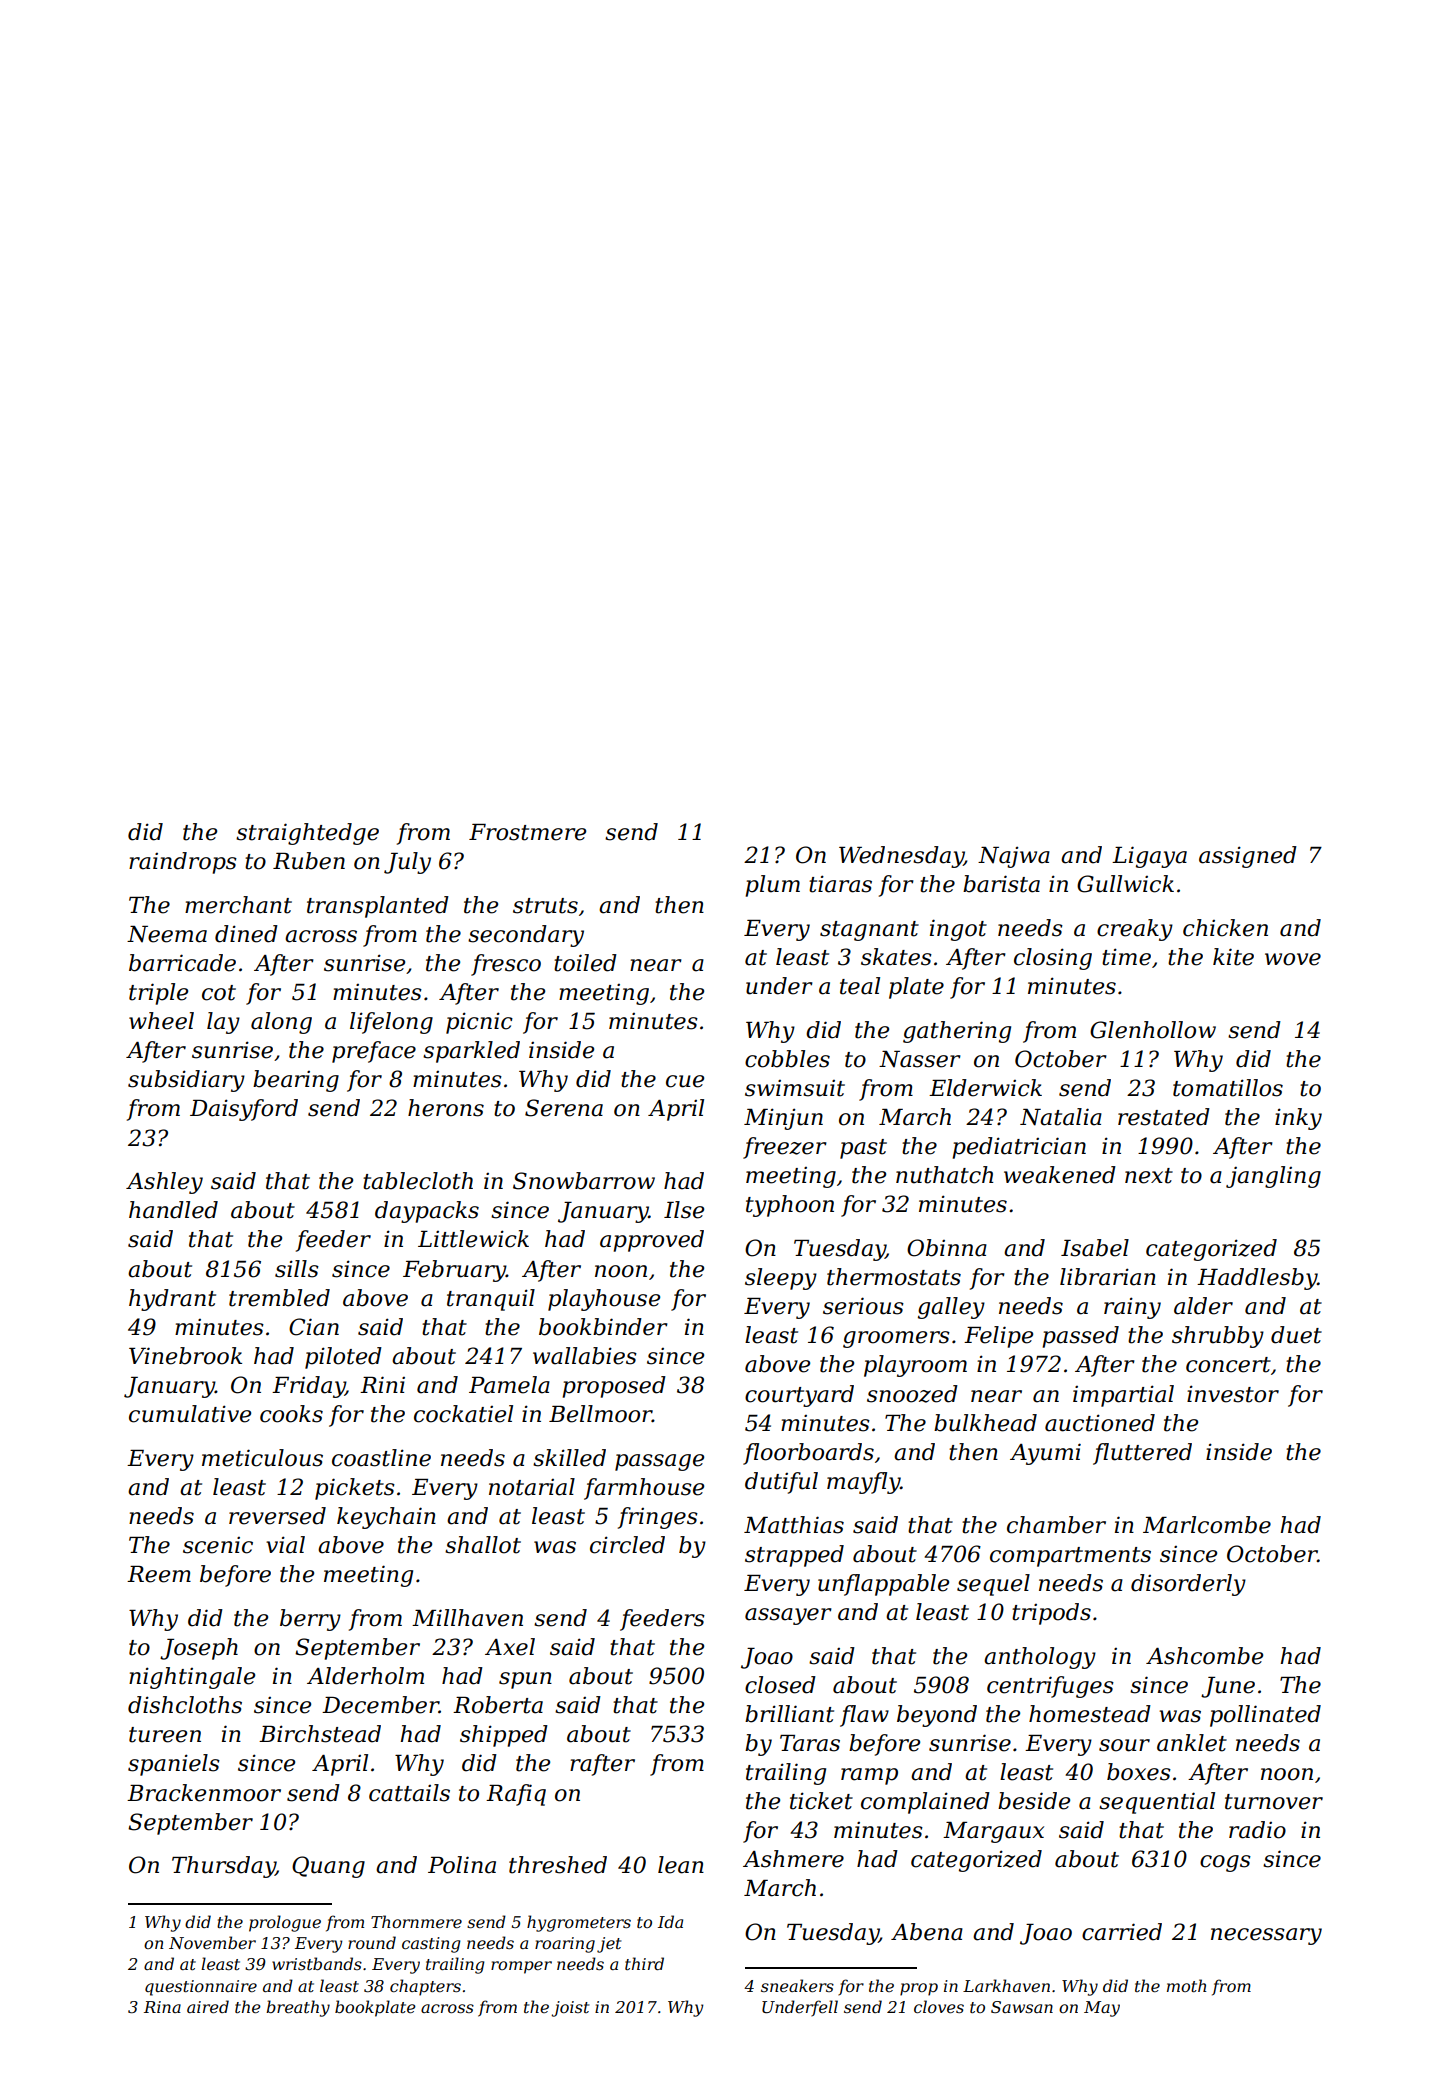 This screenshot has width=1450, height=2100. Describe the element at coordinates (504, 1736) in the screenshot. I see `shipped` at that location.
